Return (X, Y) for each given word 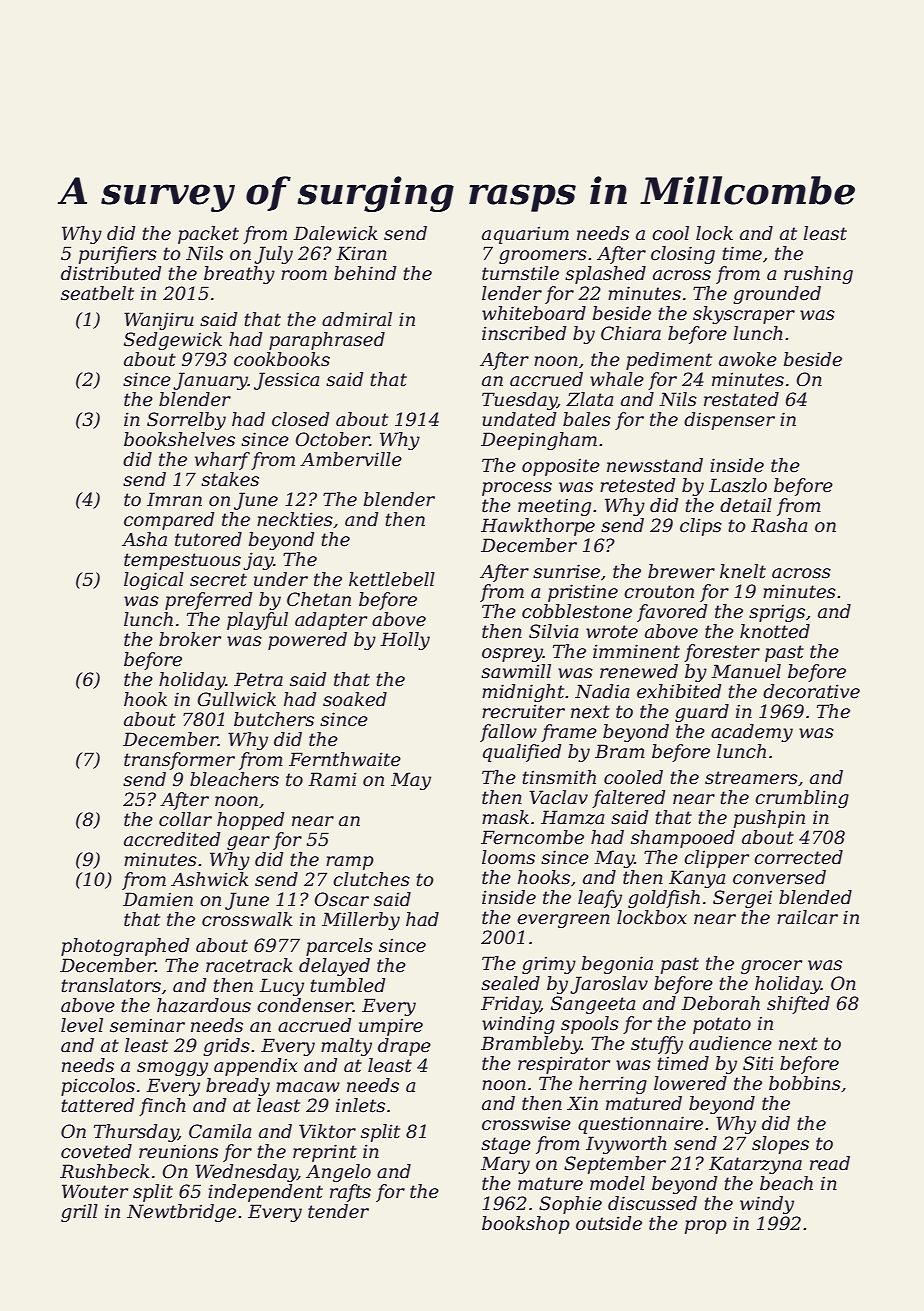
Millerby (361, 921)
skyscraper (744, 315)
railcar (807, 917)
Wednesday (246, 1173)
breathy (239, 275)
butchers (274, 719)
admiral (357, 319)
